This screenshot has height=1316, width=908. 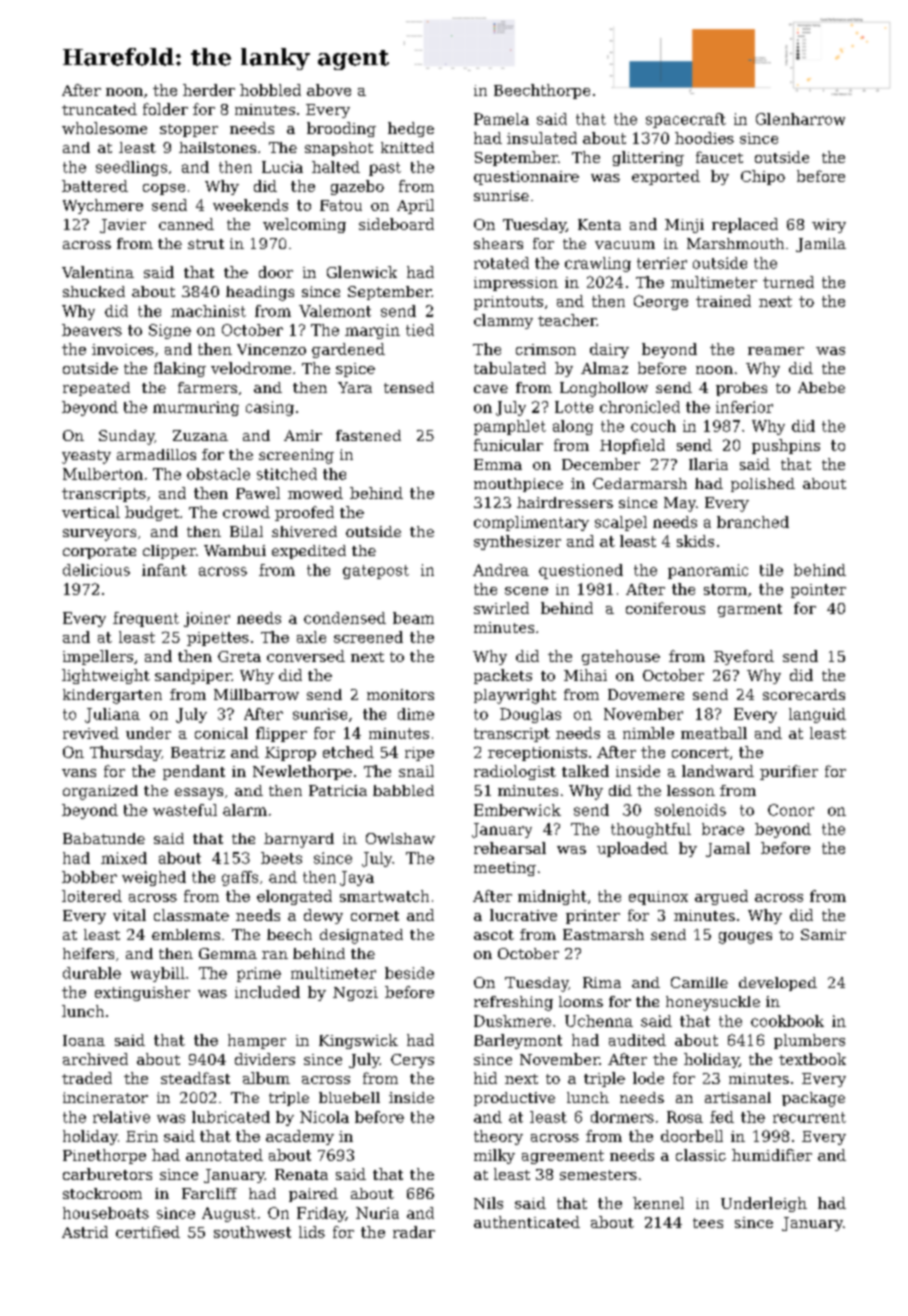 I want to click on equinox, so click(x=658, y=898).
